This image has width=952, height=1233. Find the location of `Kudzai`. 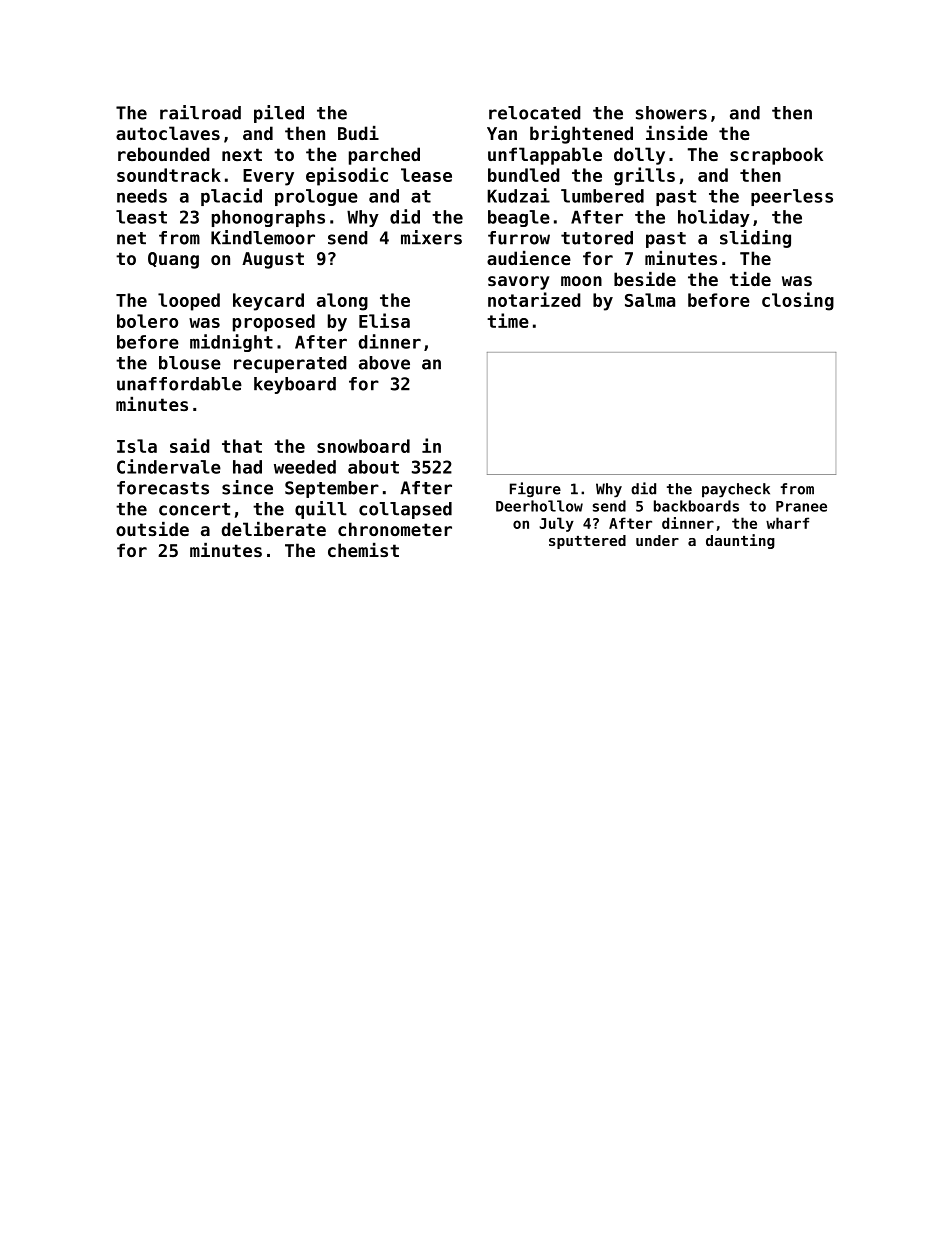

Kudzai is located at coordinates (518, 195).
